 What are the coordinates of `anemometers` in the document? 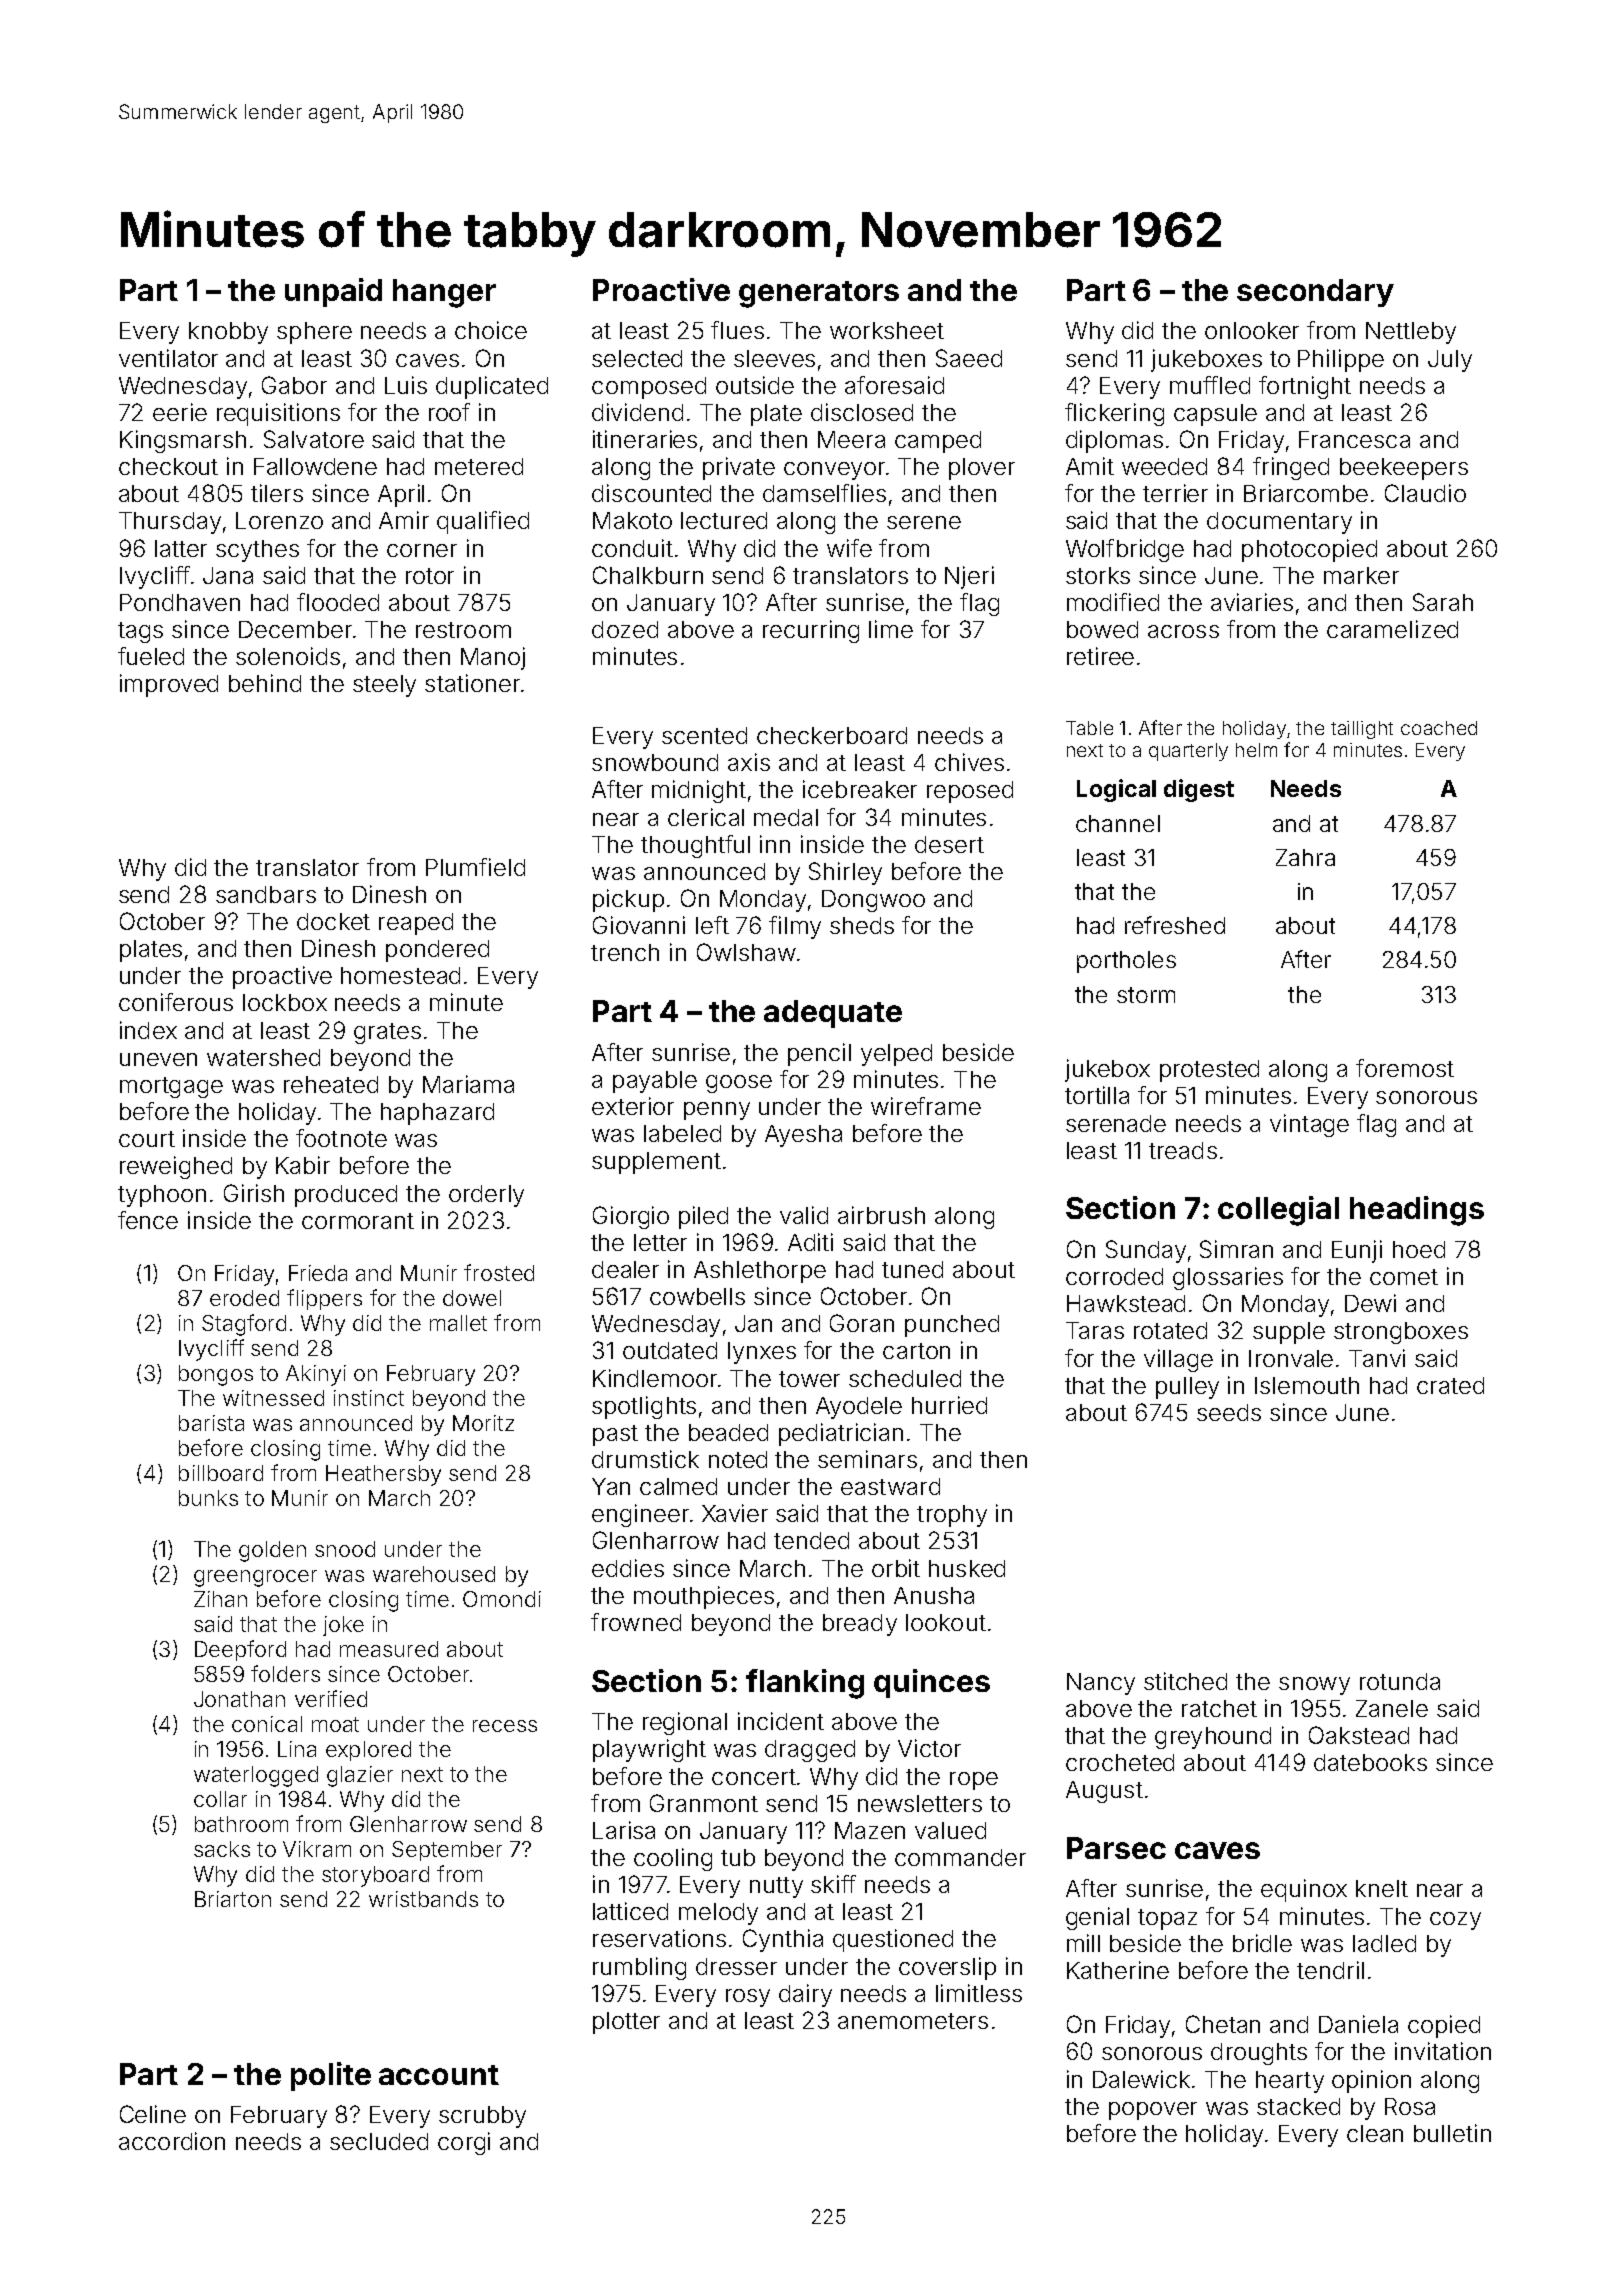 It's located at (913, 2021).
